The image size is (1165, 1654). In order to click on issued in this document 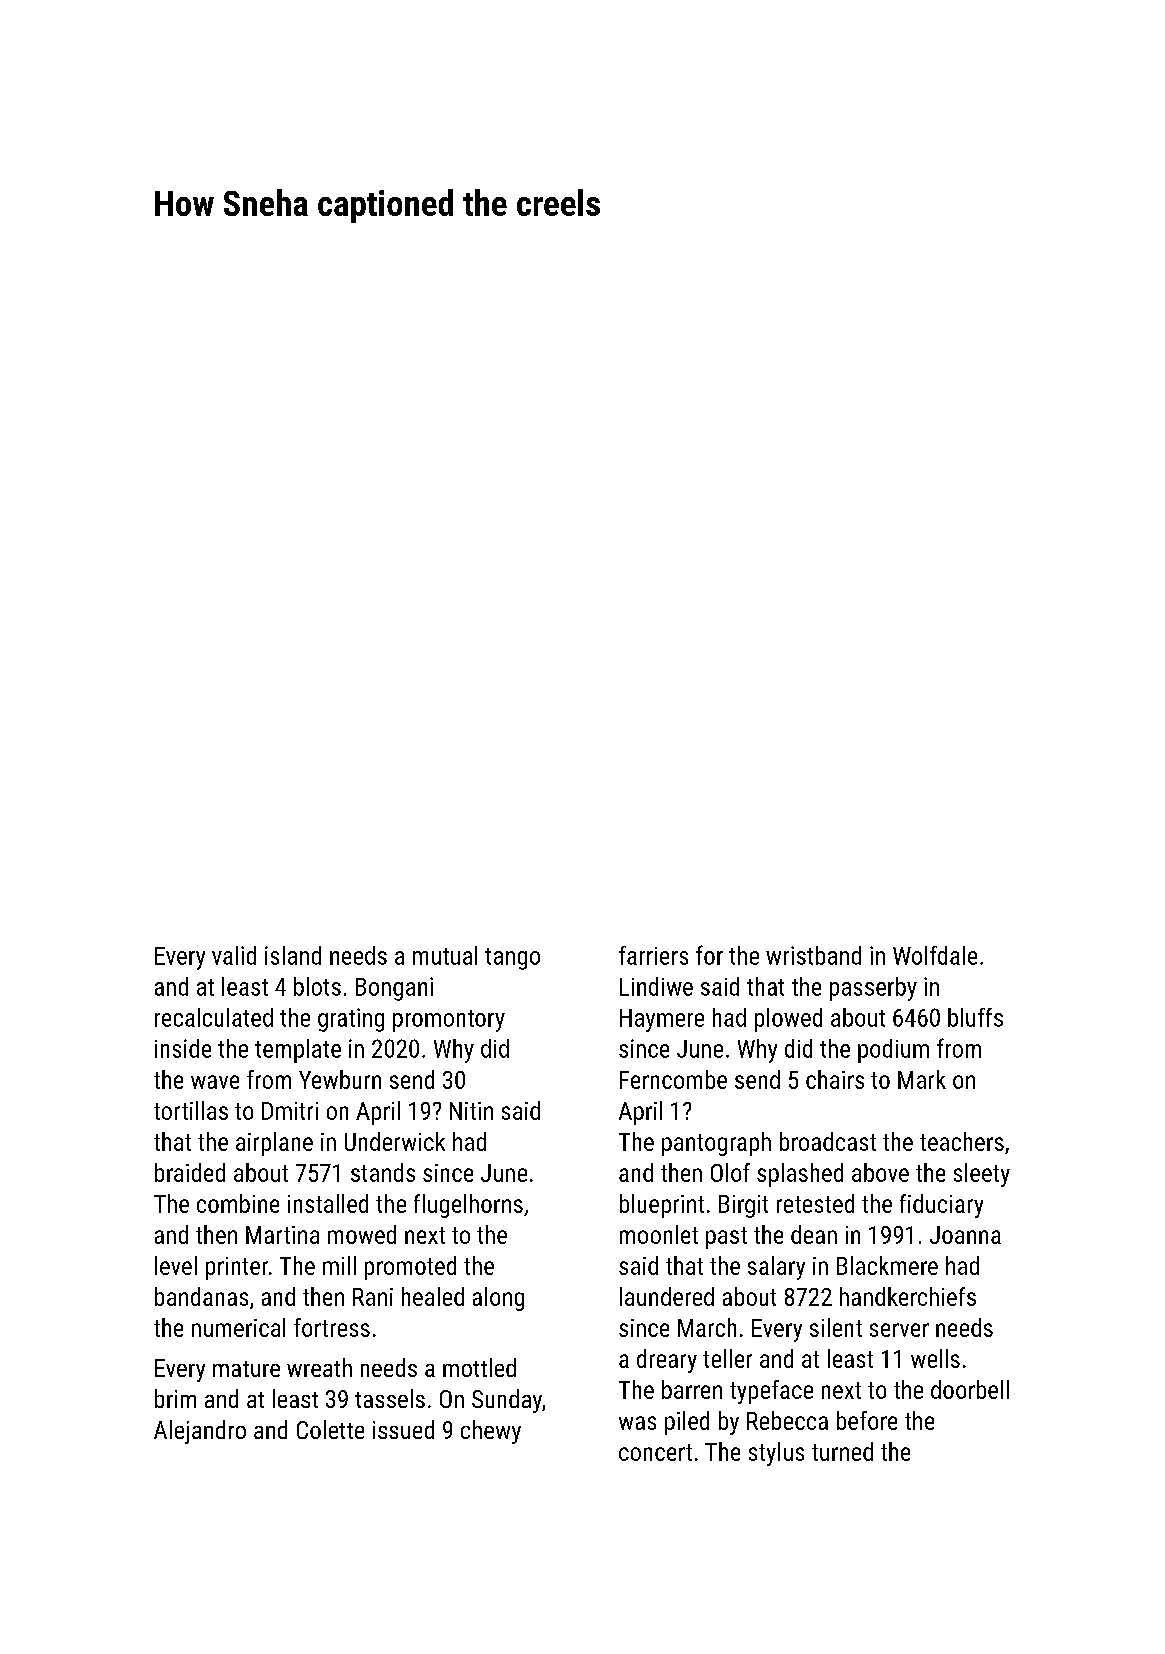, I will do `click(403, 1429)`.
